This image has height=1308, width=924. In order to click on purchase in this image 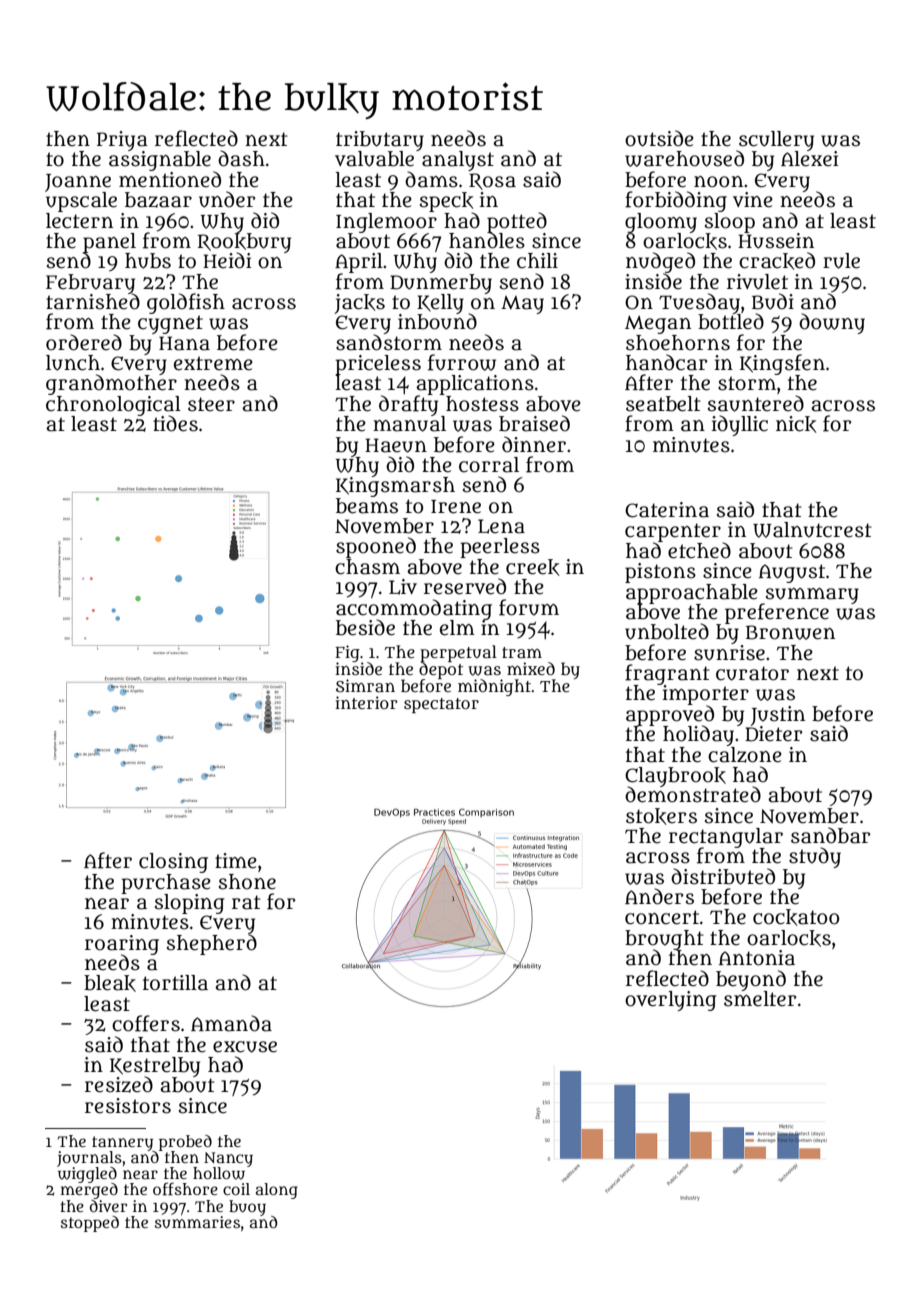, I will do `click(166, 883)`.
